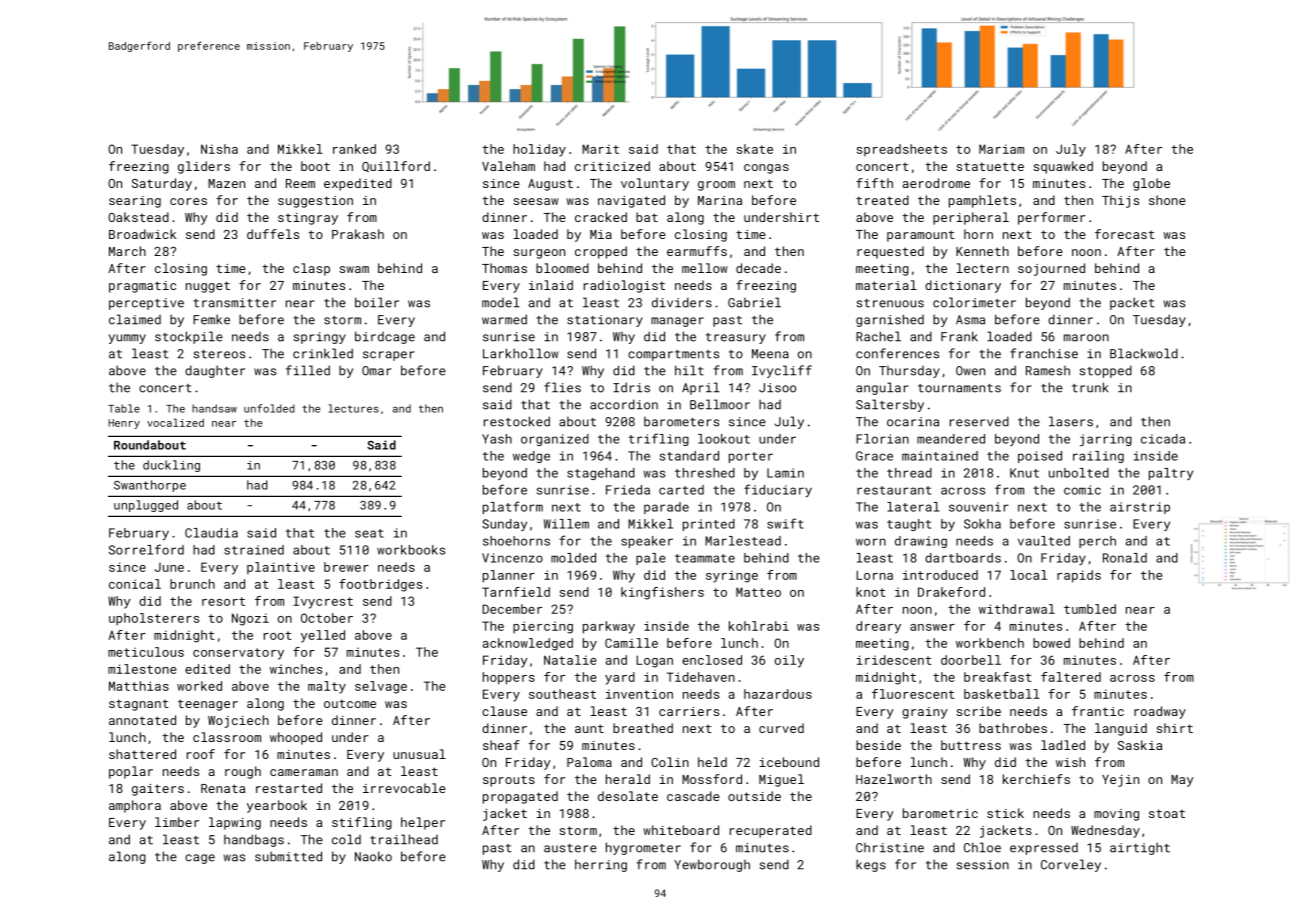 This image has width=1308, height=924. I want to click on Swanthorpe, so click(150, 486).
